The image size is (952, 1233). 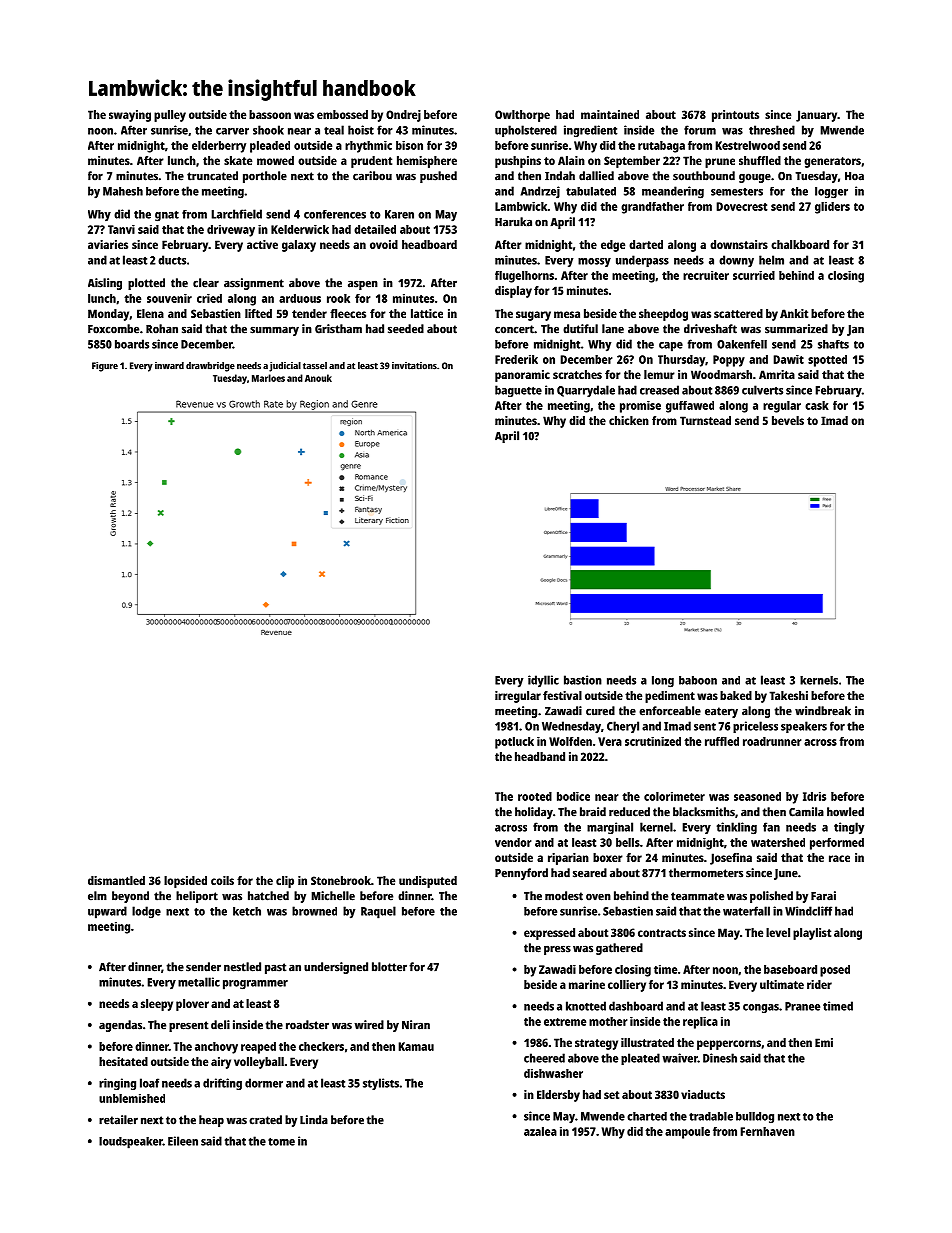 What do you see at coordinates (268, 378) in the document?
I see `Marloes` at bounding box center [268, 378].
